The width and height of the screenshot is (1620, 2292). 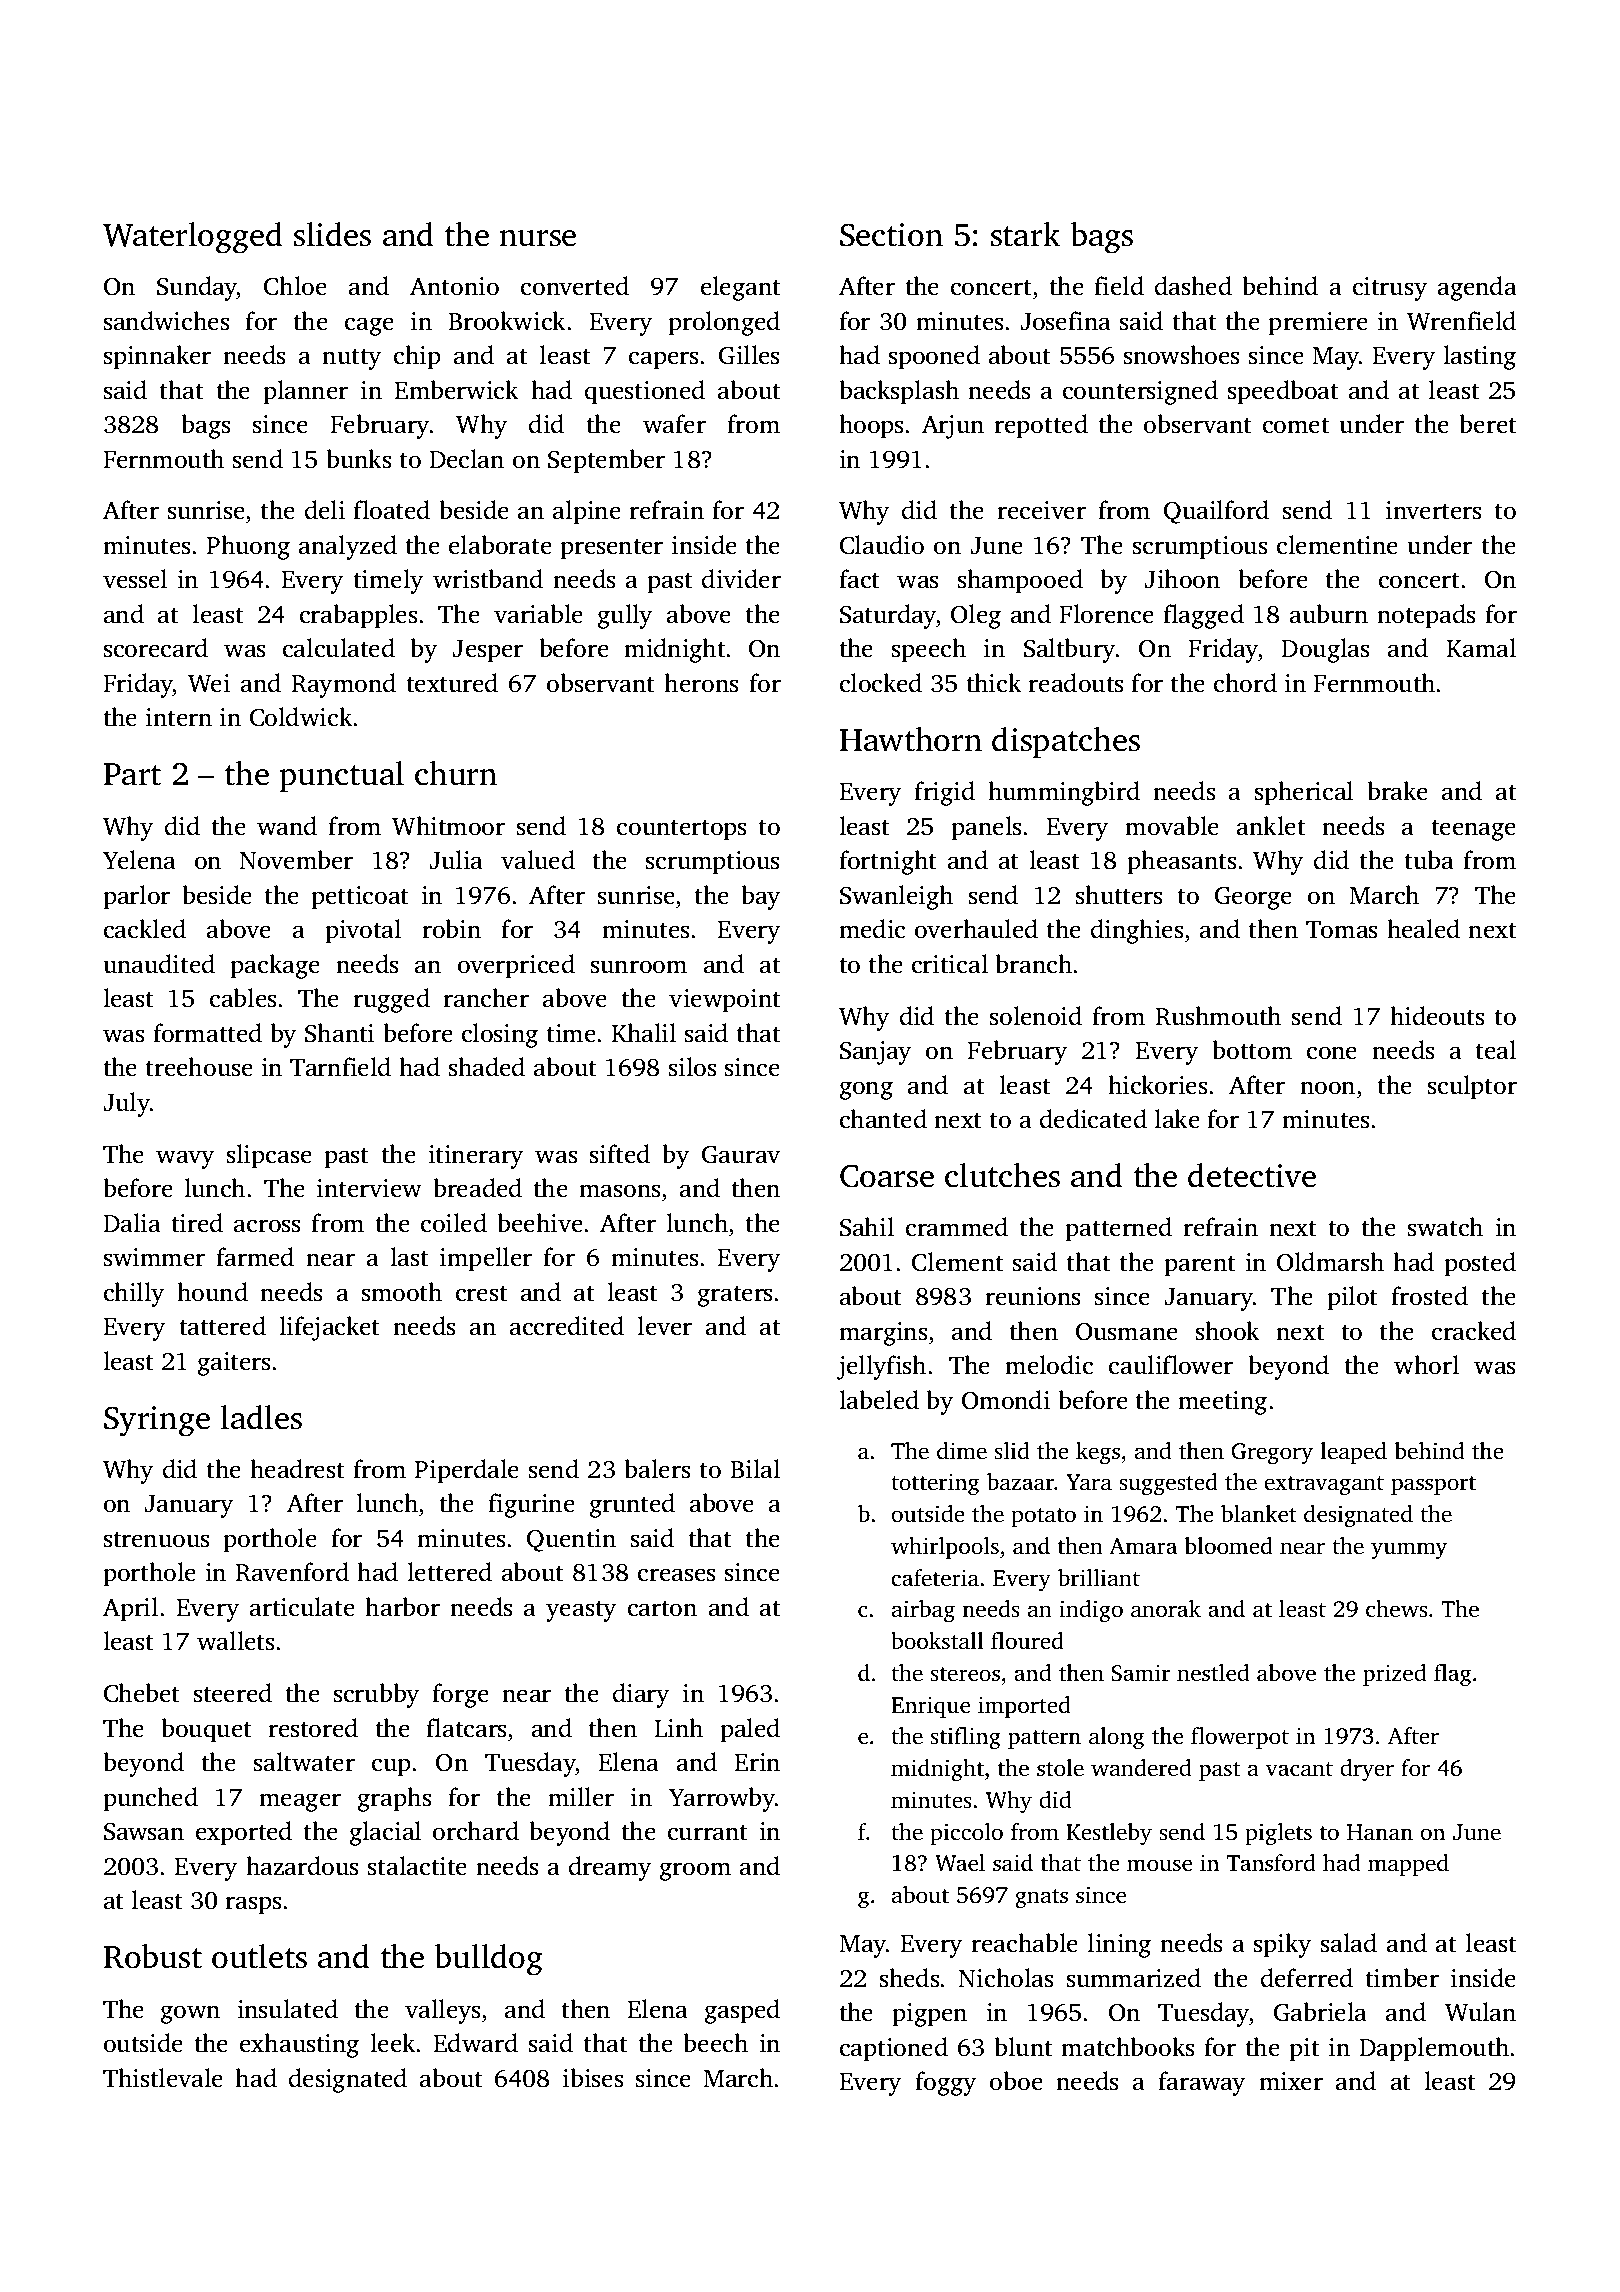 I want to click on Section, so click(x=891, y=235).
